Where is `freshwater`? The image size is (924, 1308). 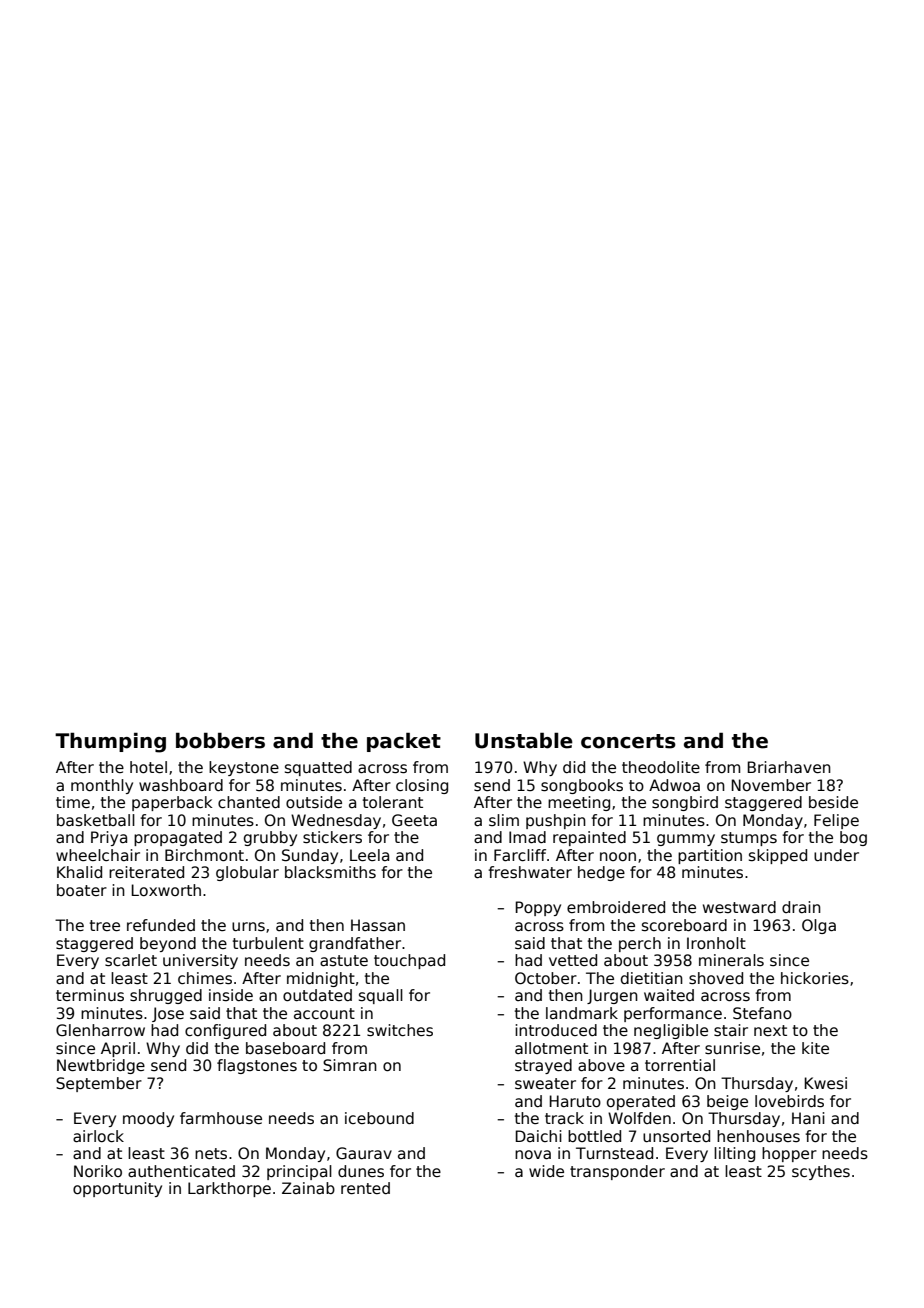 freshwater is located at coordinates (530, 872).
